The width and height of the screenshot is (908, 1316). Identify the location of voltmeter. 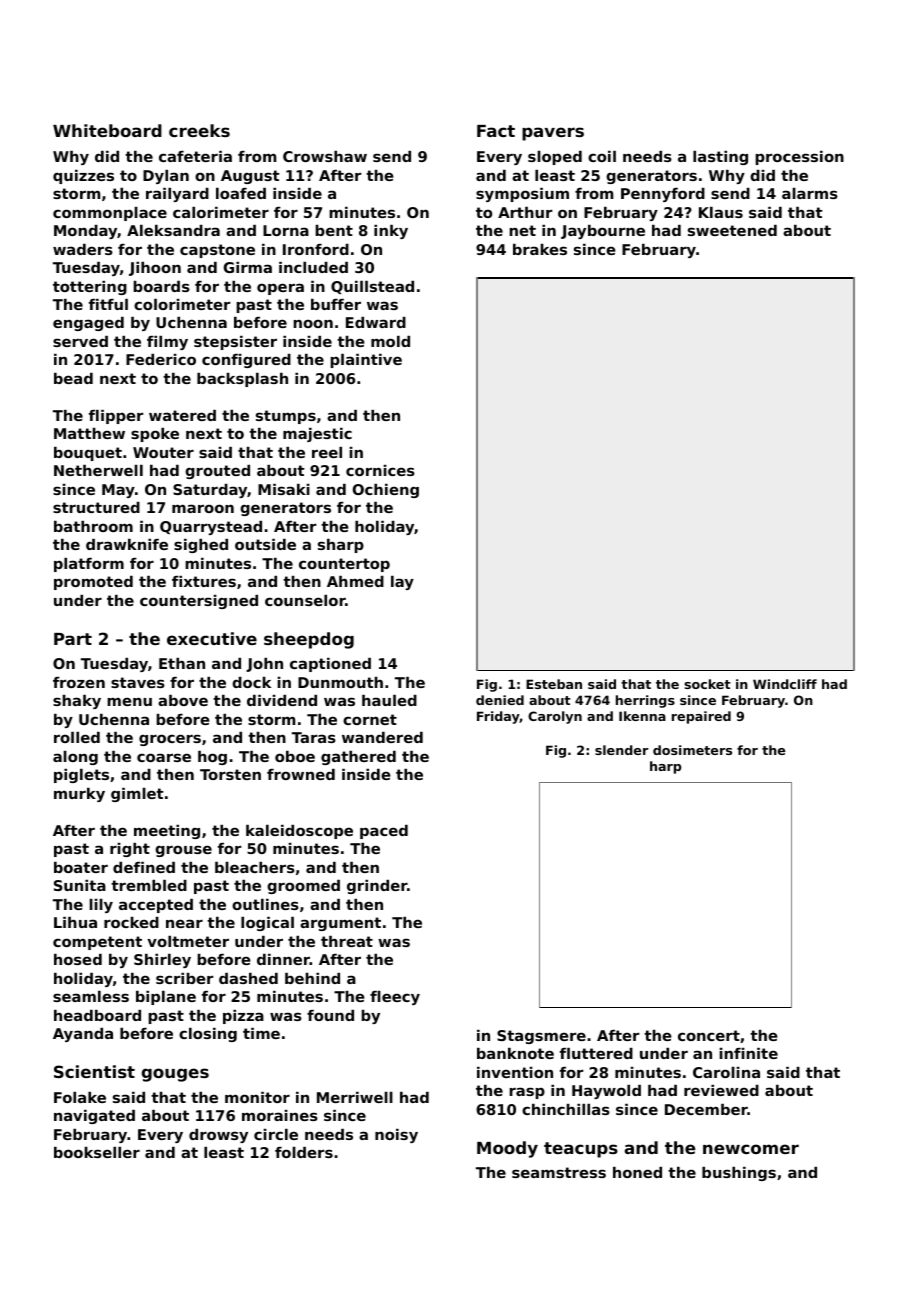
(188, 941).
